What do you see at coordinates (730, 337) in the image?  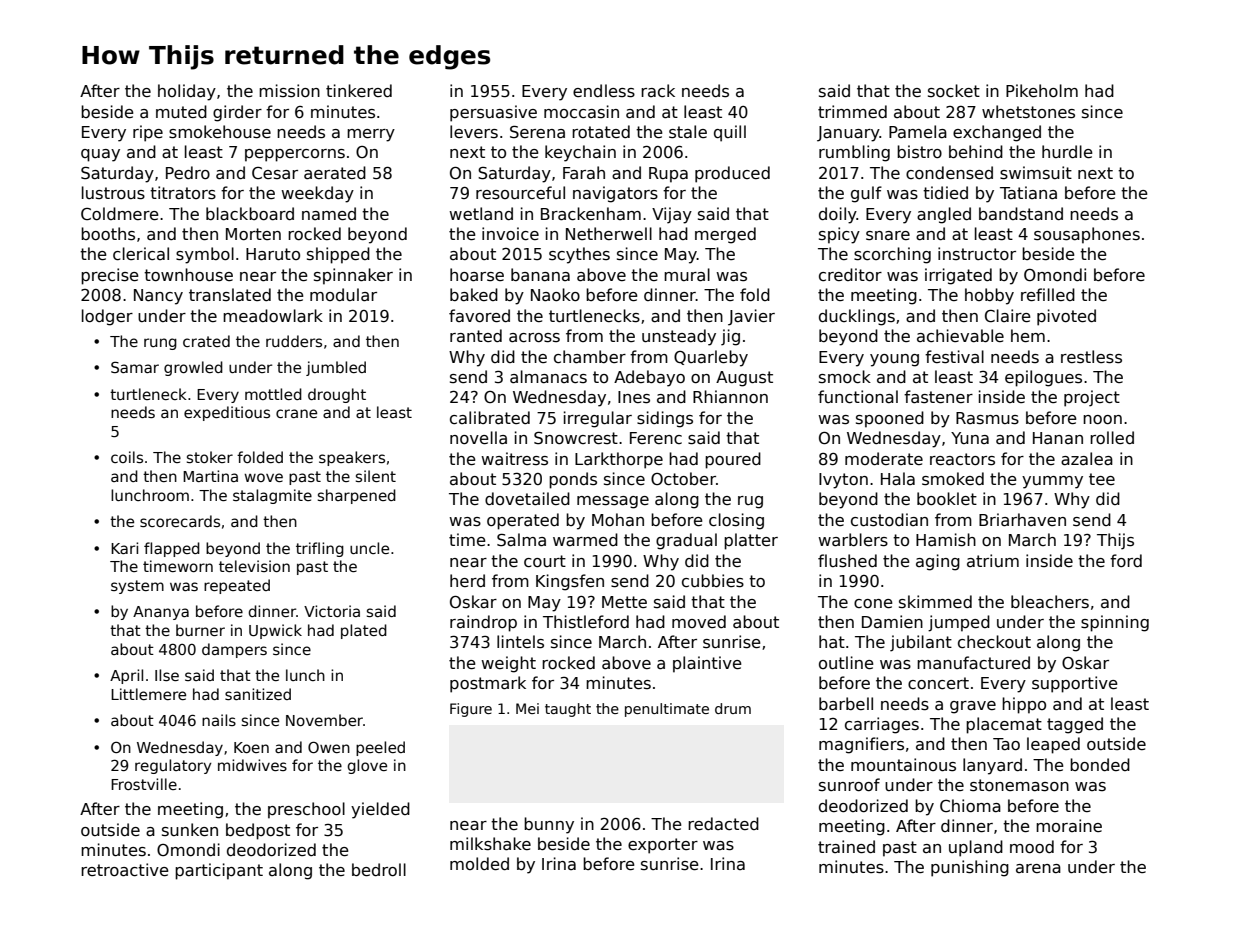 I see `jig` at bounding box center [730, 337].
